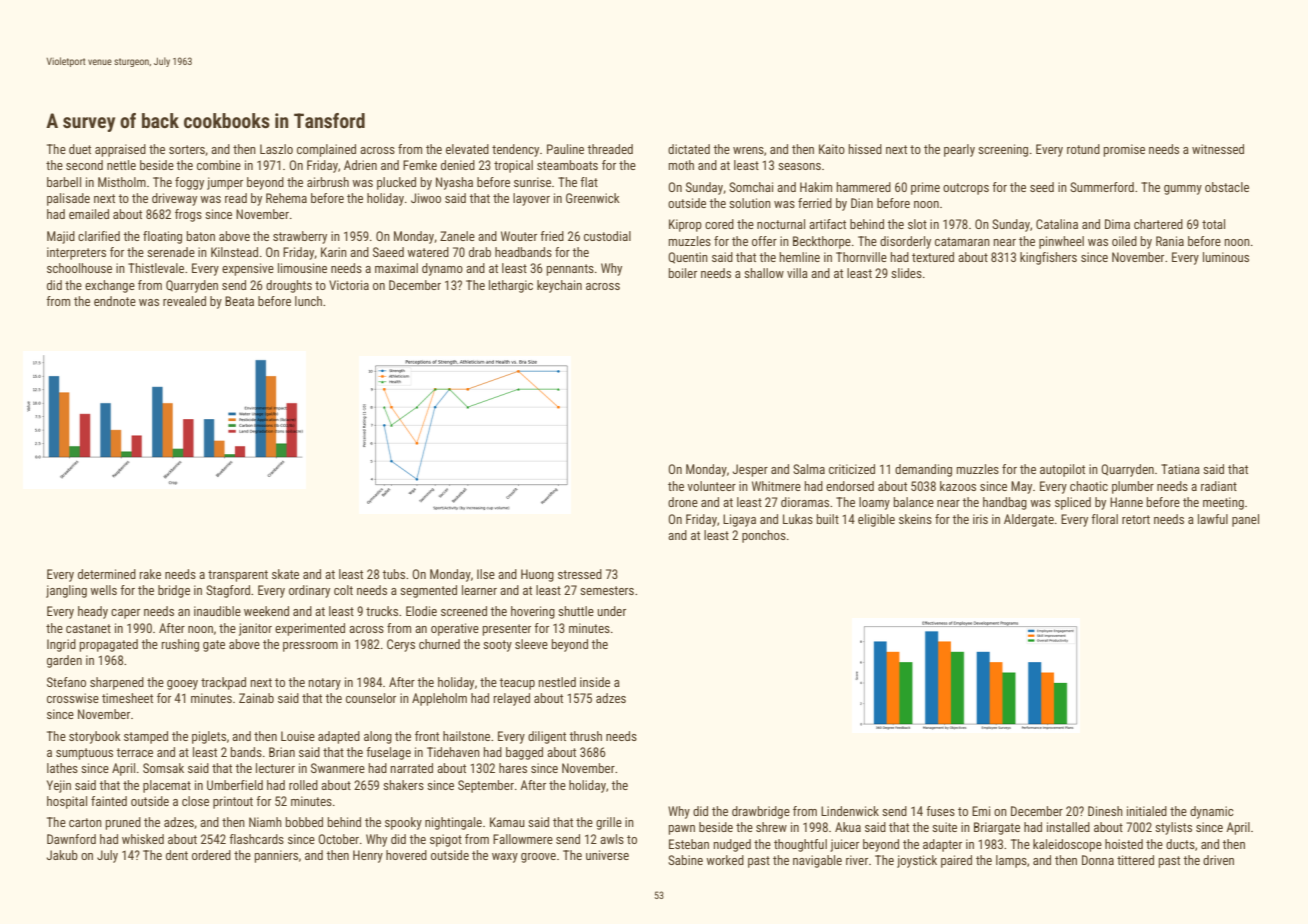  What do you see at coordinates (1180, 469) in the screenshot?
I see `Tatiana` at bounding box center [1180, 469].
